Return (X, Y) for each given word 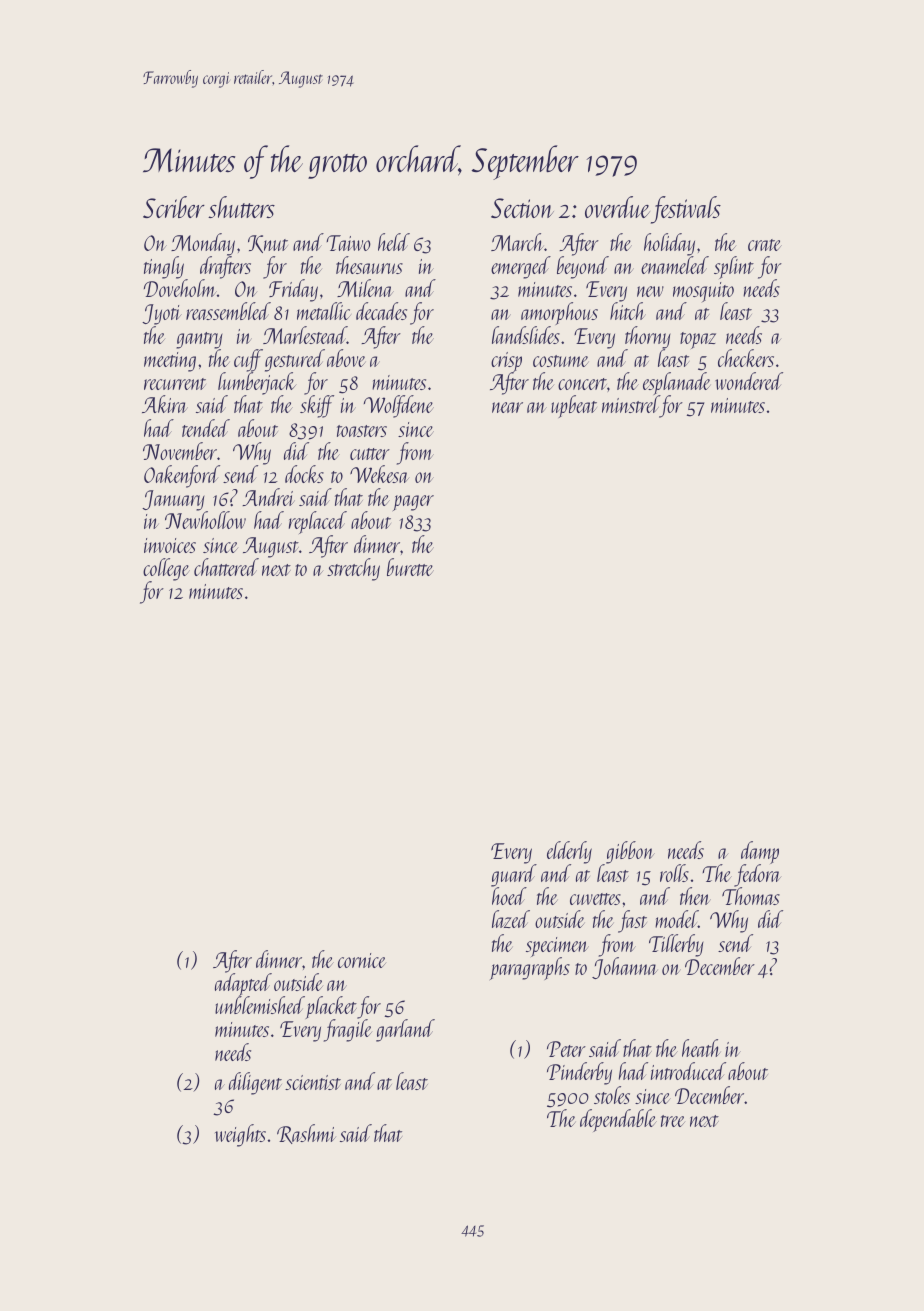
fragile (347, 1031)
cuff (248, 360)
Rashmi (306, 1134)
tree (673, 1121)
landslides (526, 335)
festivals (686, 210)
